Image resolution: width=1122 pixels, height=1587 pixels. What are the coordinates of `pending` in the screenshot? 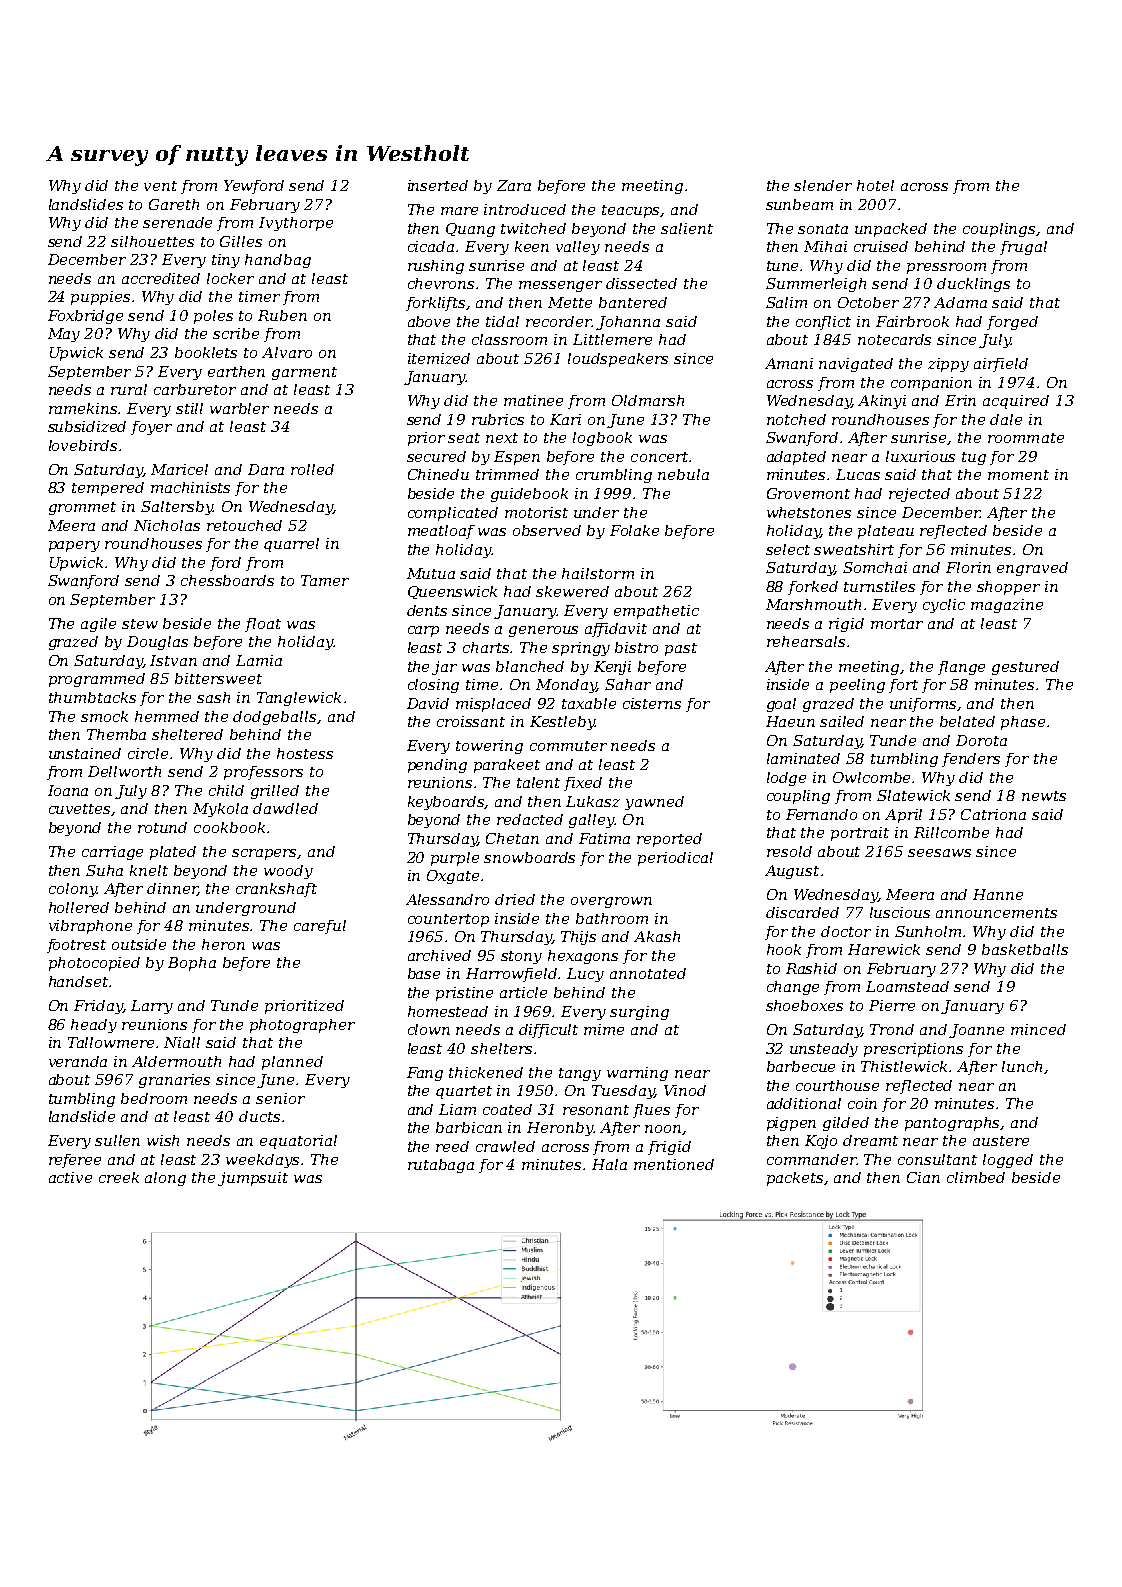 It's located at (437, 766).
